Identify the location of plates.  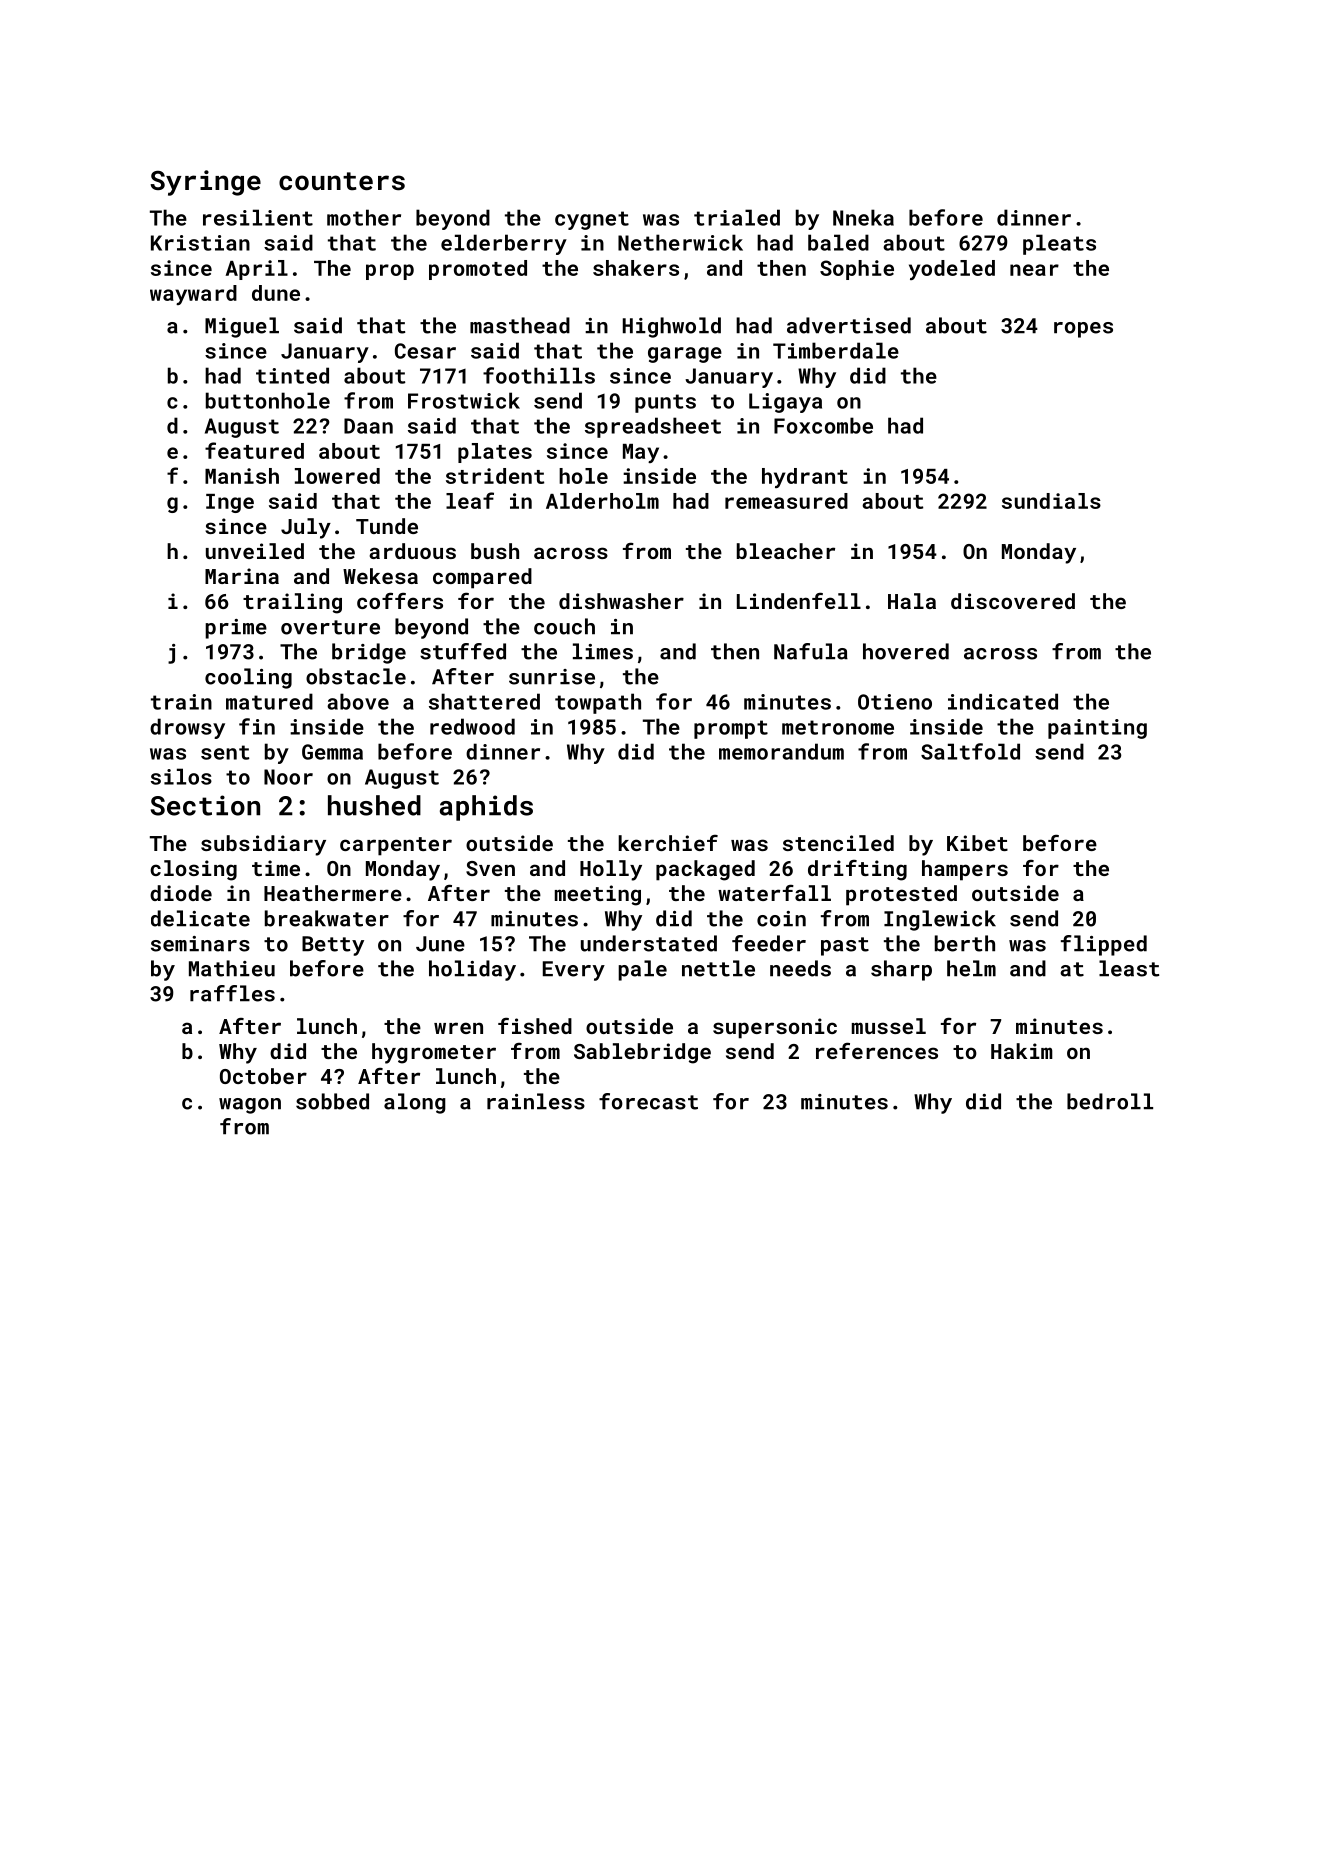
(495, 453).
